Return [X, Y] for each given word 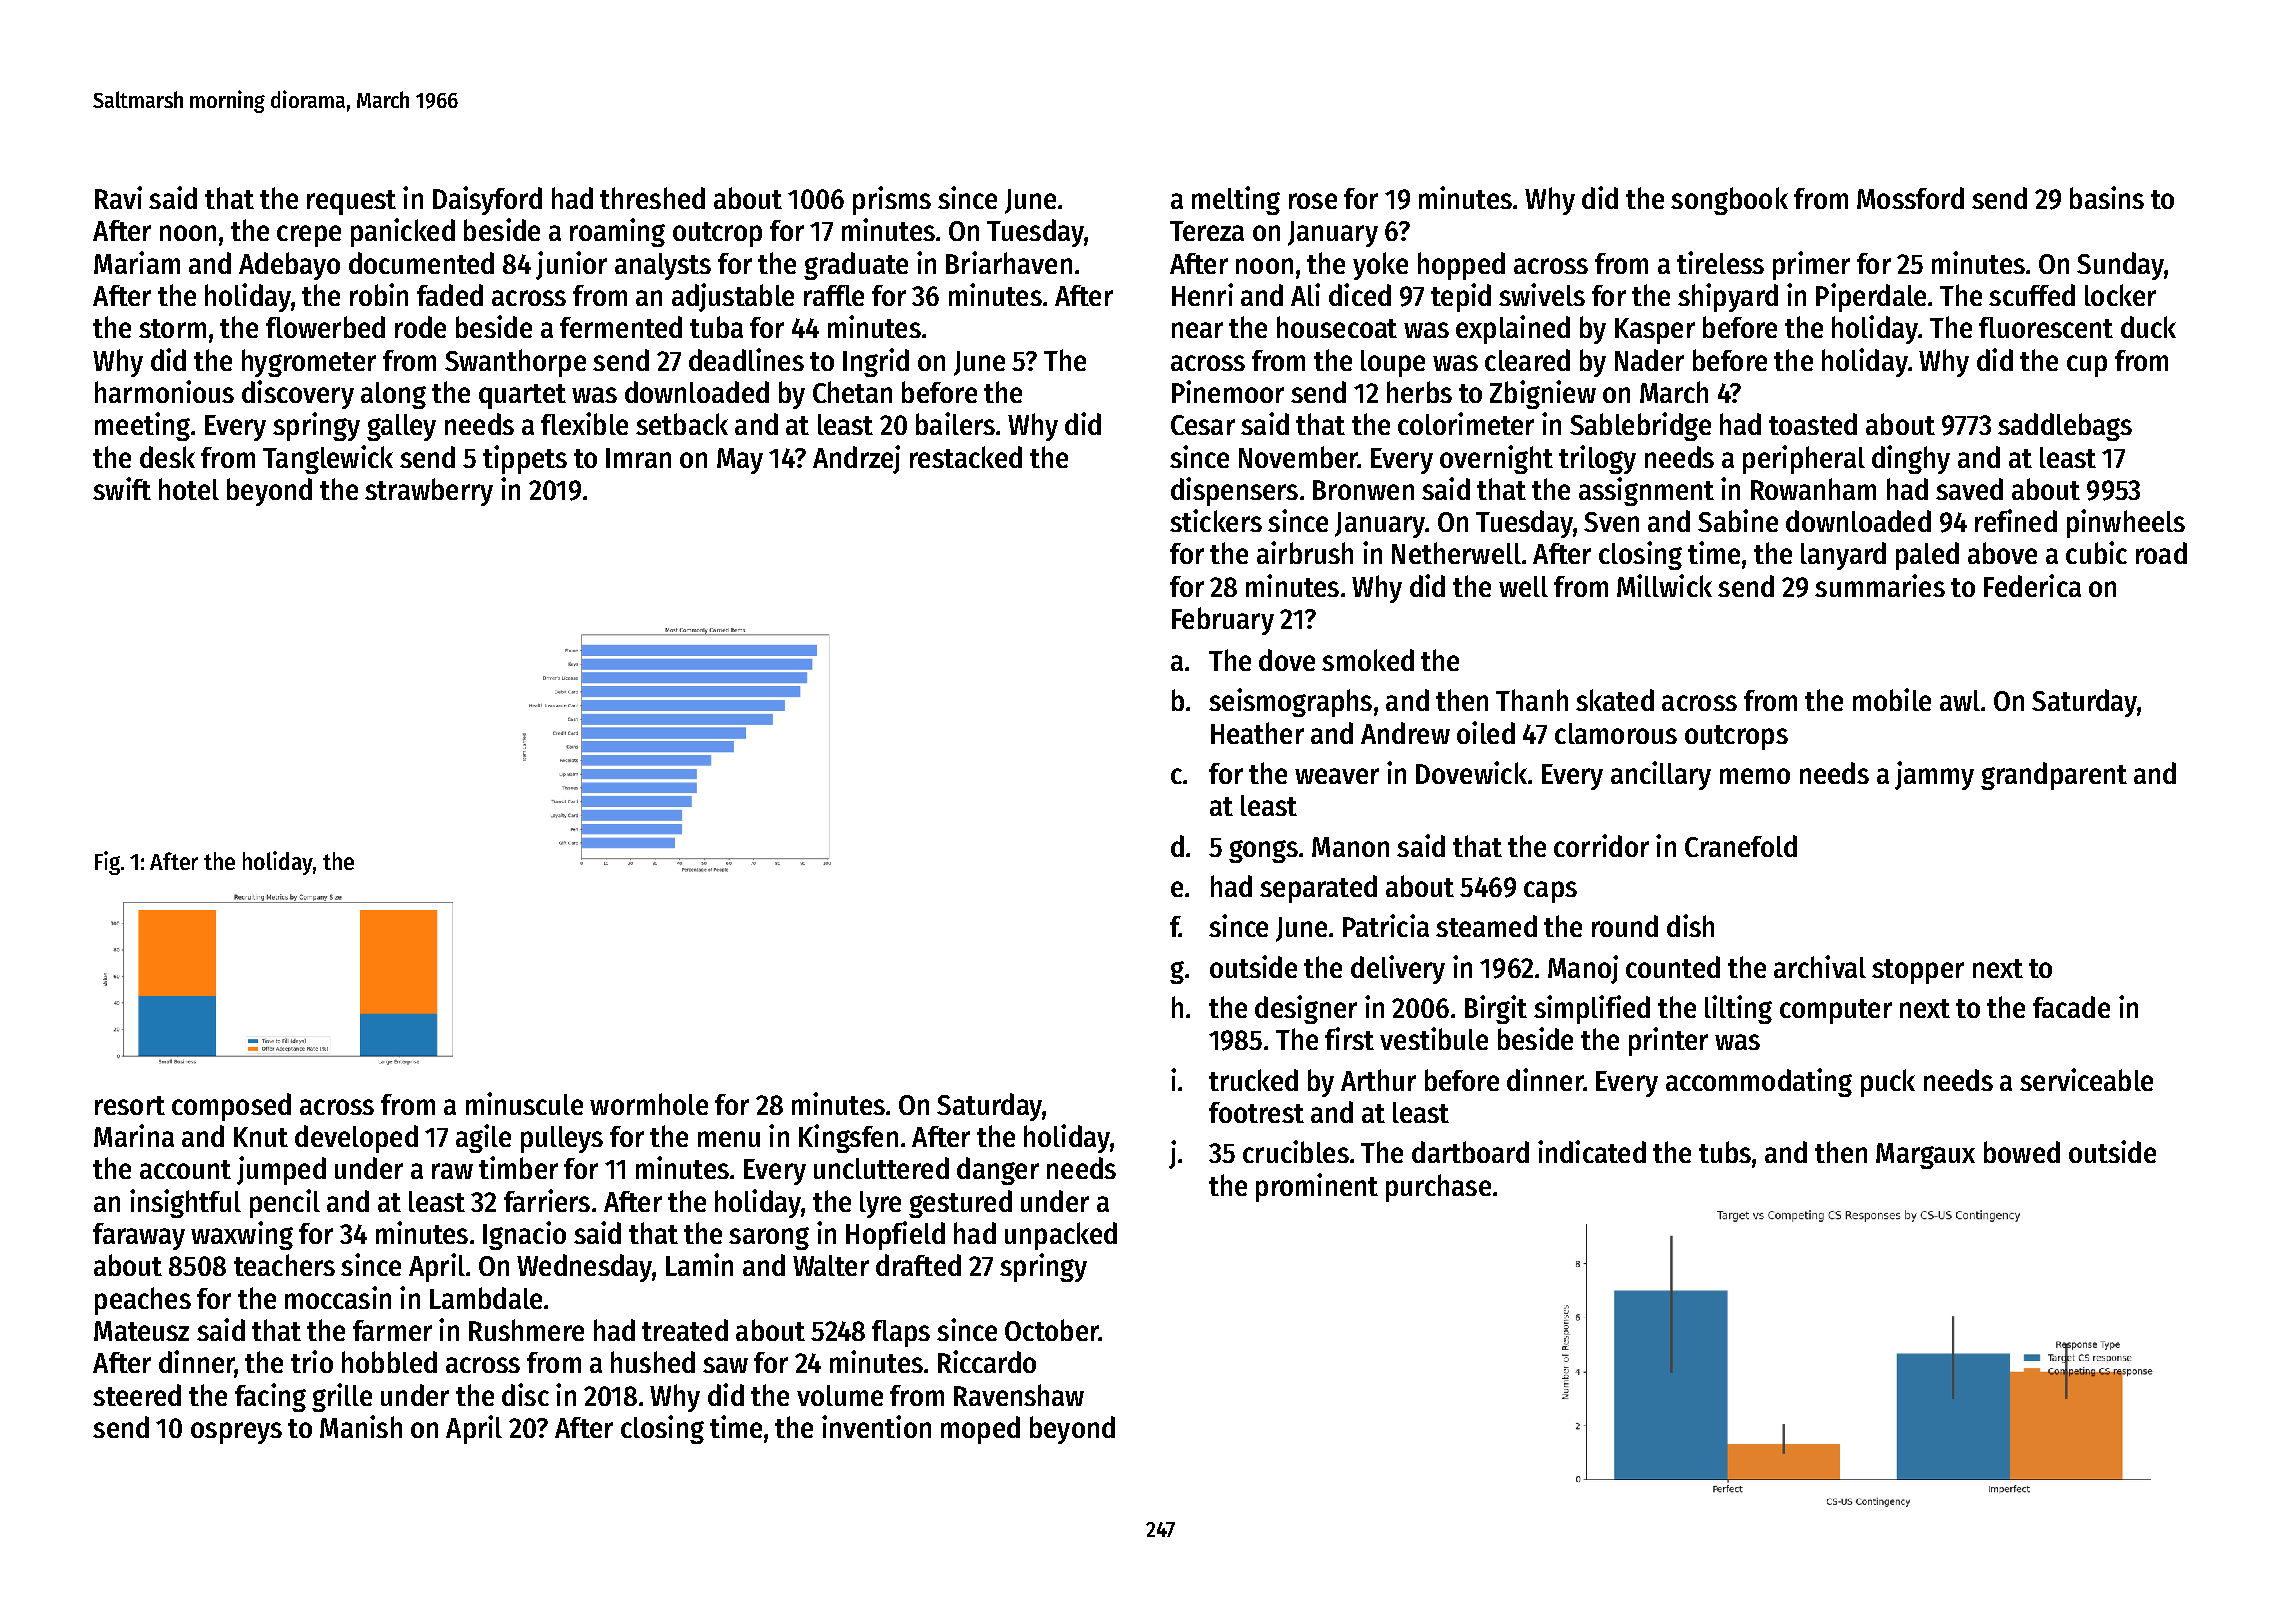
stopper [1918, 971]
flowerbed [325, 327]
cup [2087, 366]
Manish [361, 1426]
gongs [1263, 851]
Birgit [1496, 1009]
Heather [1257, 733]
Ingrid [876, 362]
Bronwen [1363, 490]
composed [231, 1107]
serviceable [2086, 1079]
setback [682, 424]
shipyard [1728, 297]
